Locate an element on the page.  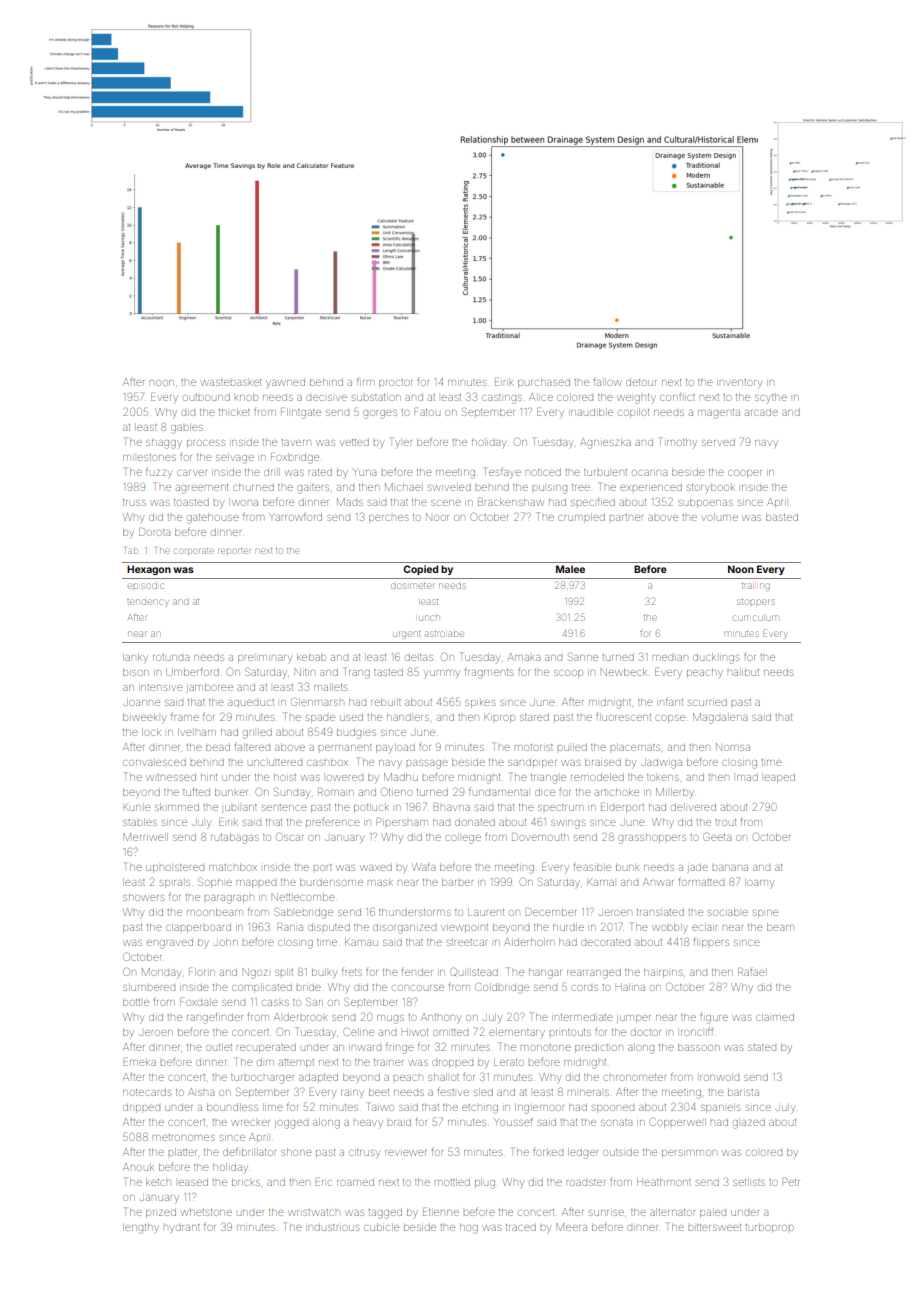
wastebasket is located at coordinates (231, 382).
